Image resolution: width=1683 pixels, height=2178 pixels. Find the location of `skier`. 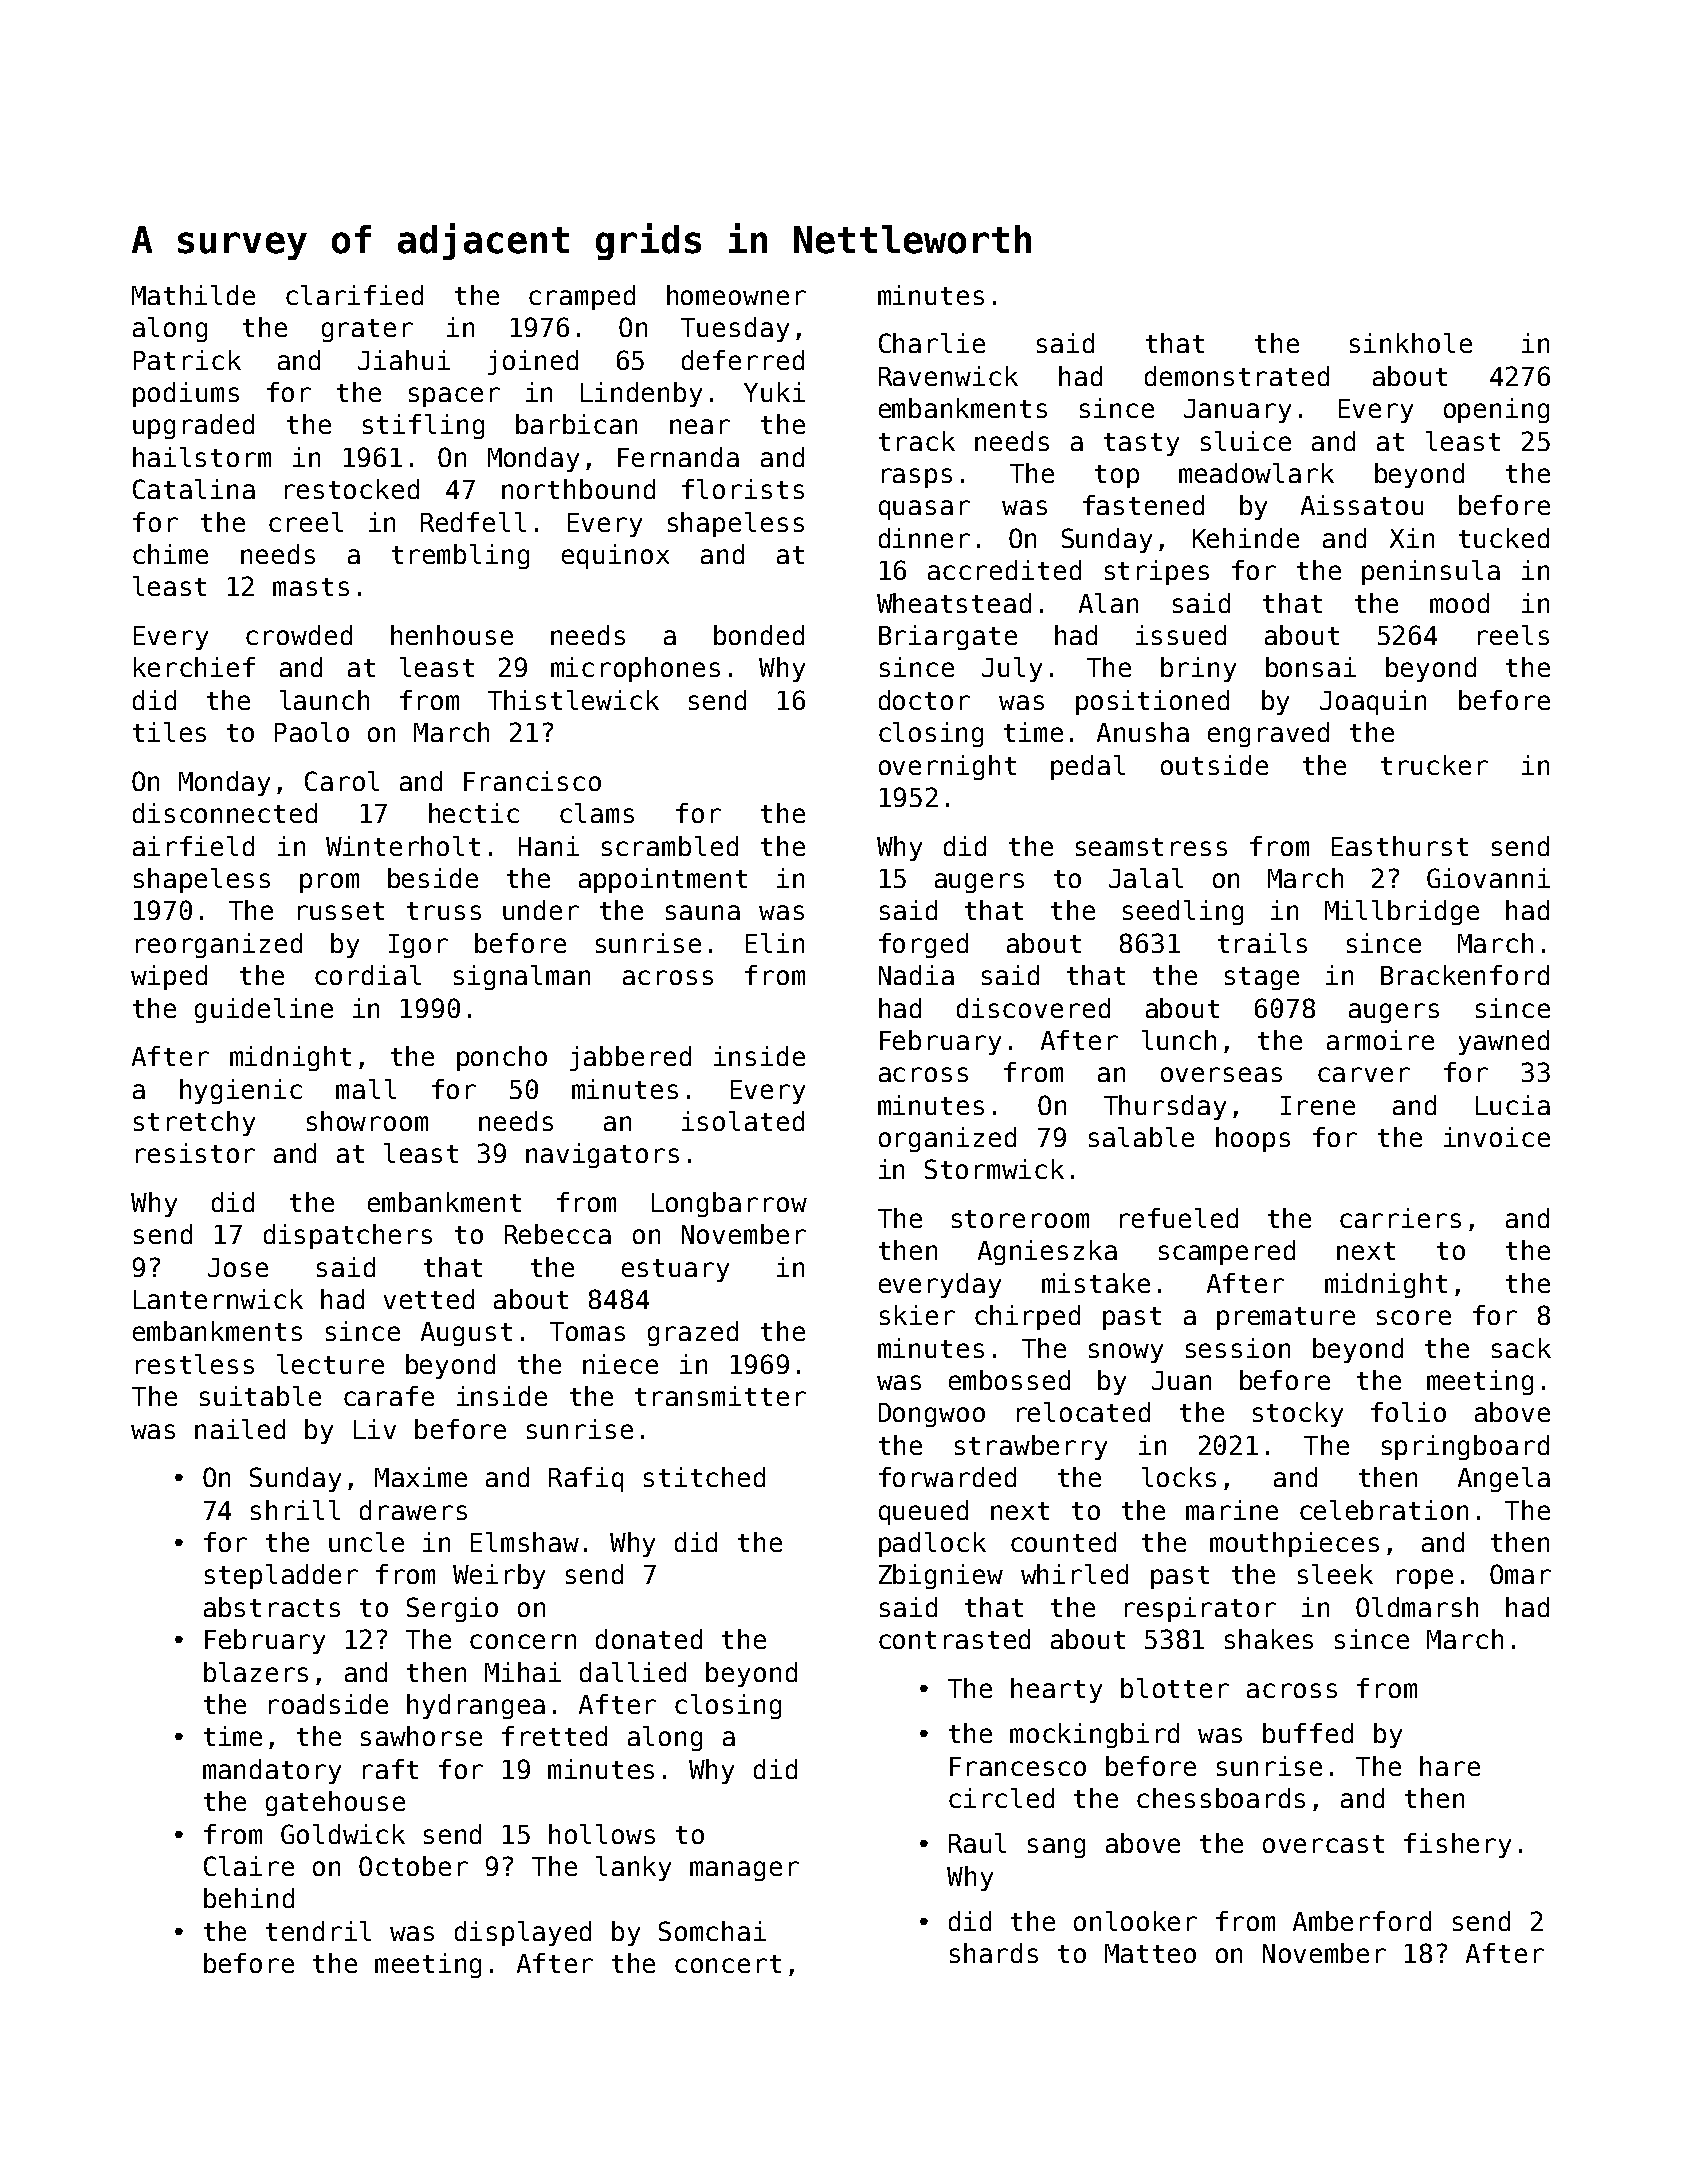

skier is located at coordinates (917, 1315).
